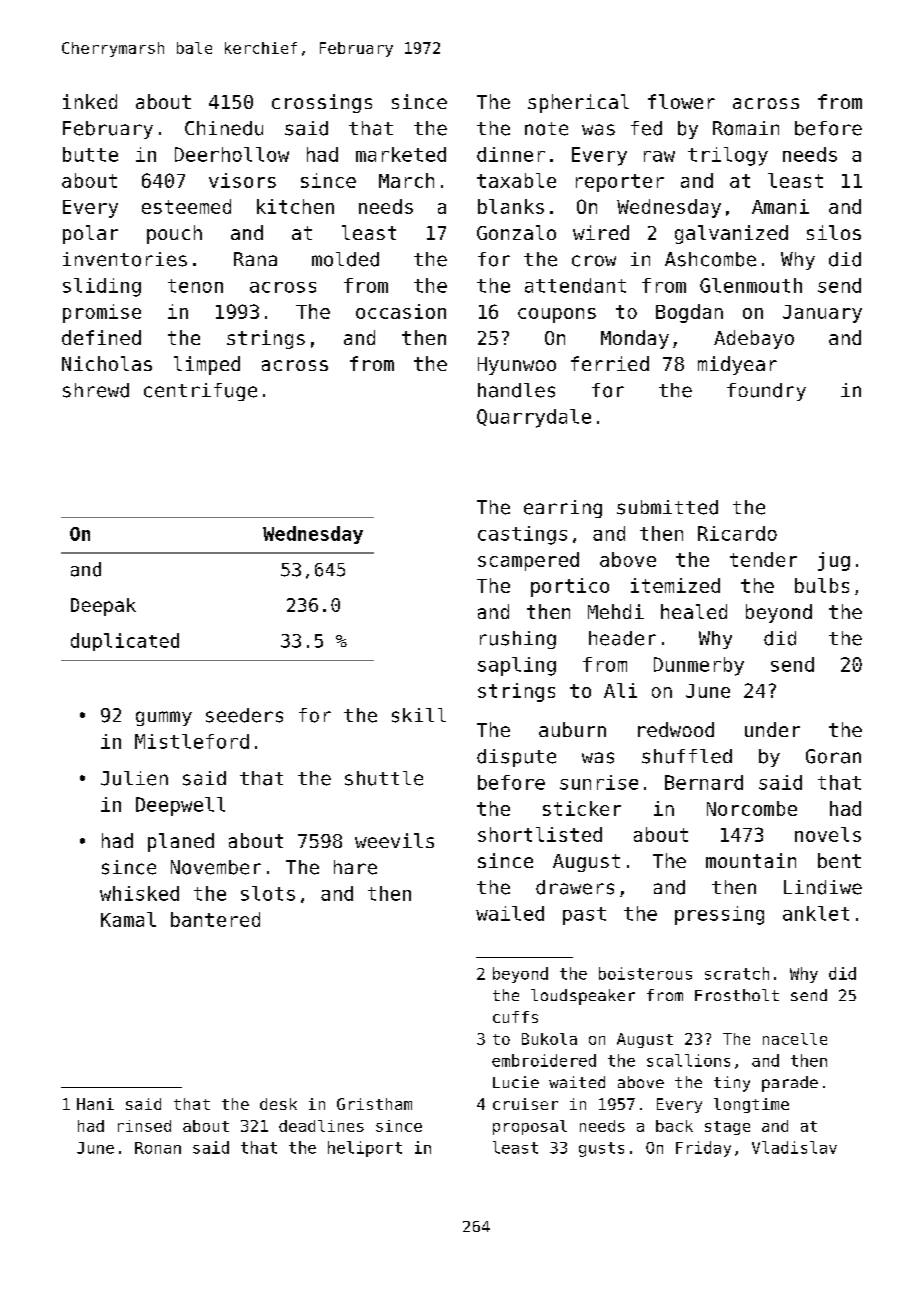 The height and width of the screenshot is (1311, 924). What do you see at coordinates (95, 1104) in the screenshot?
I see `Hani` at bounding box center [95, 1104].
